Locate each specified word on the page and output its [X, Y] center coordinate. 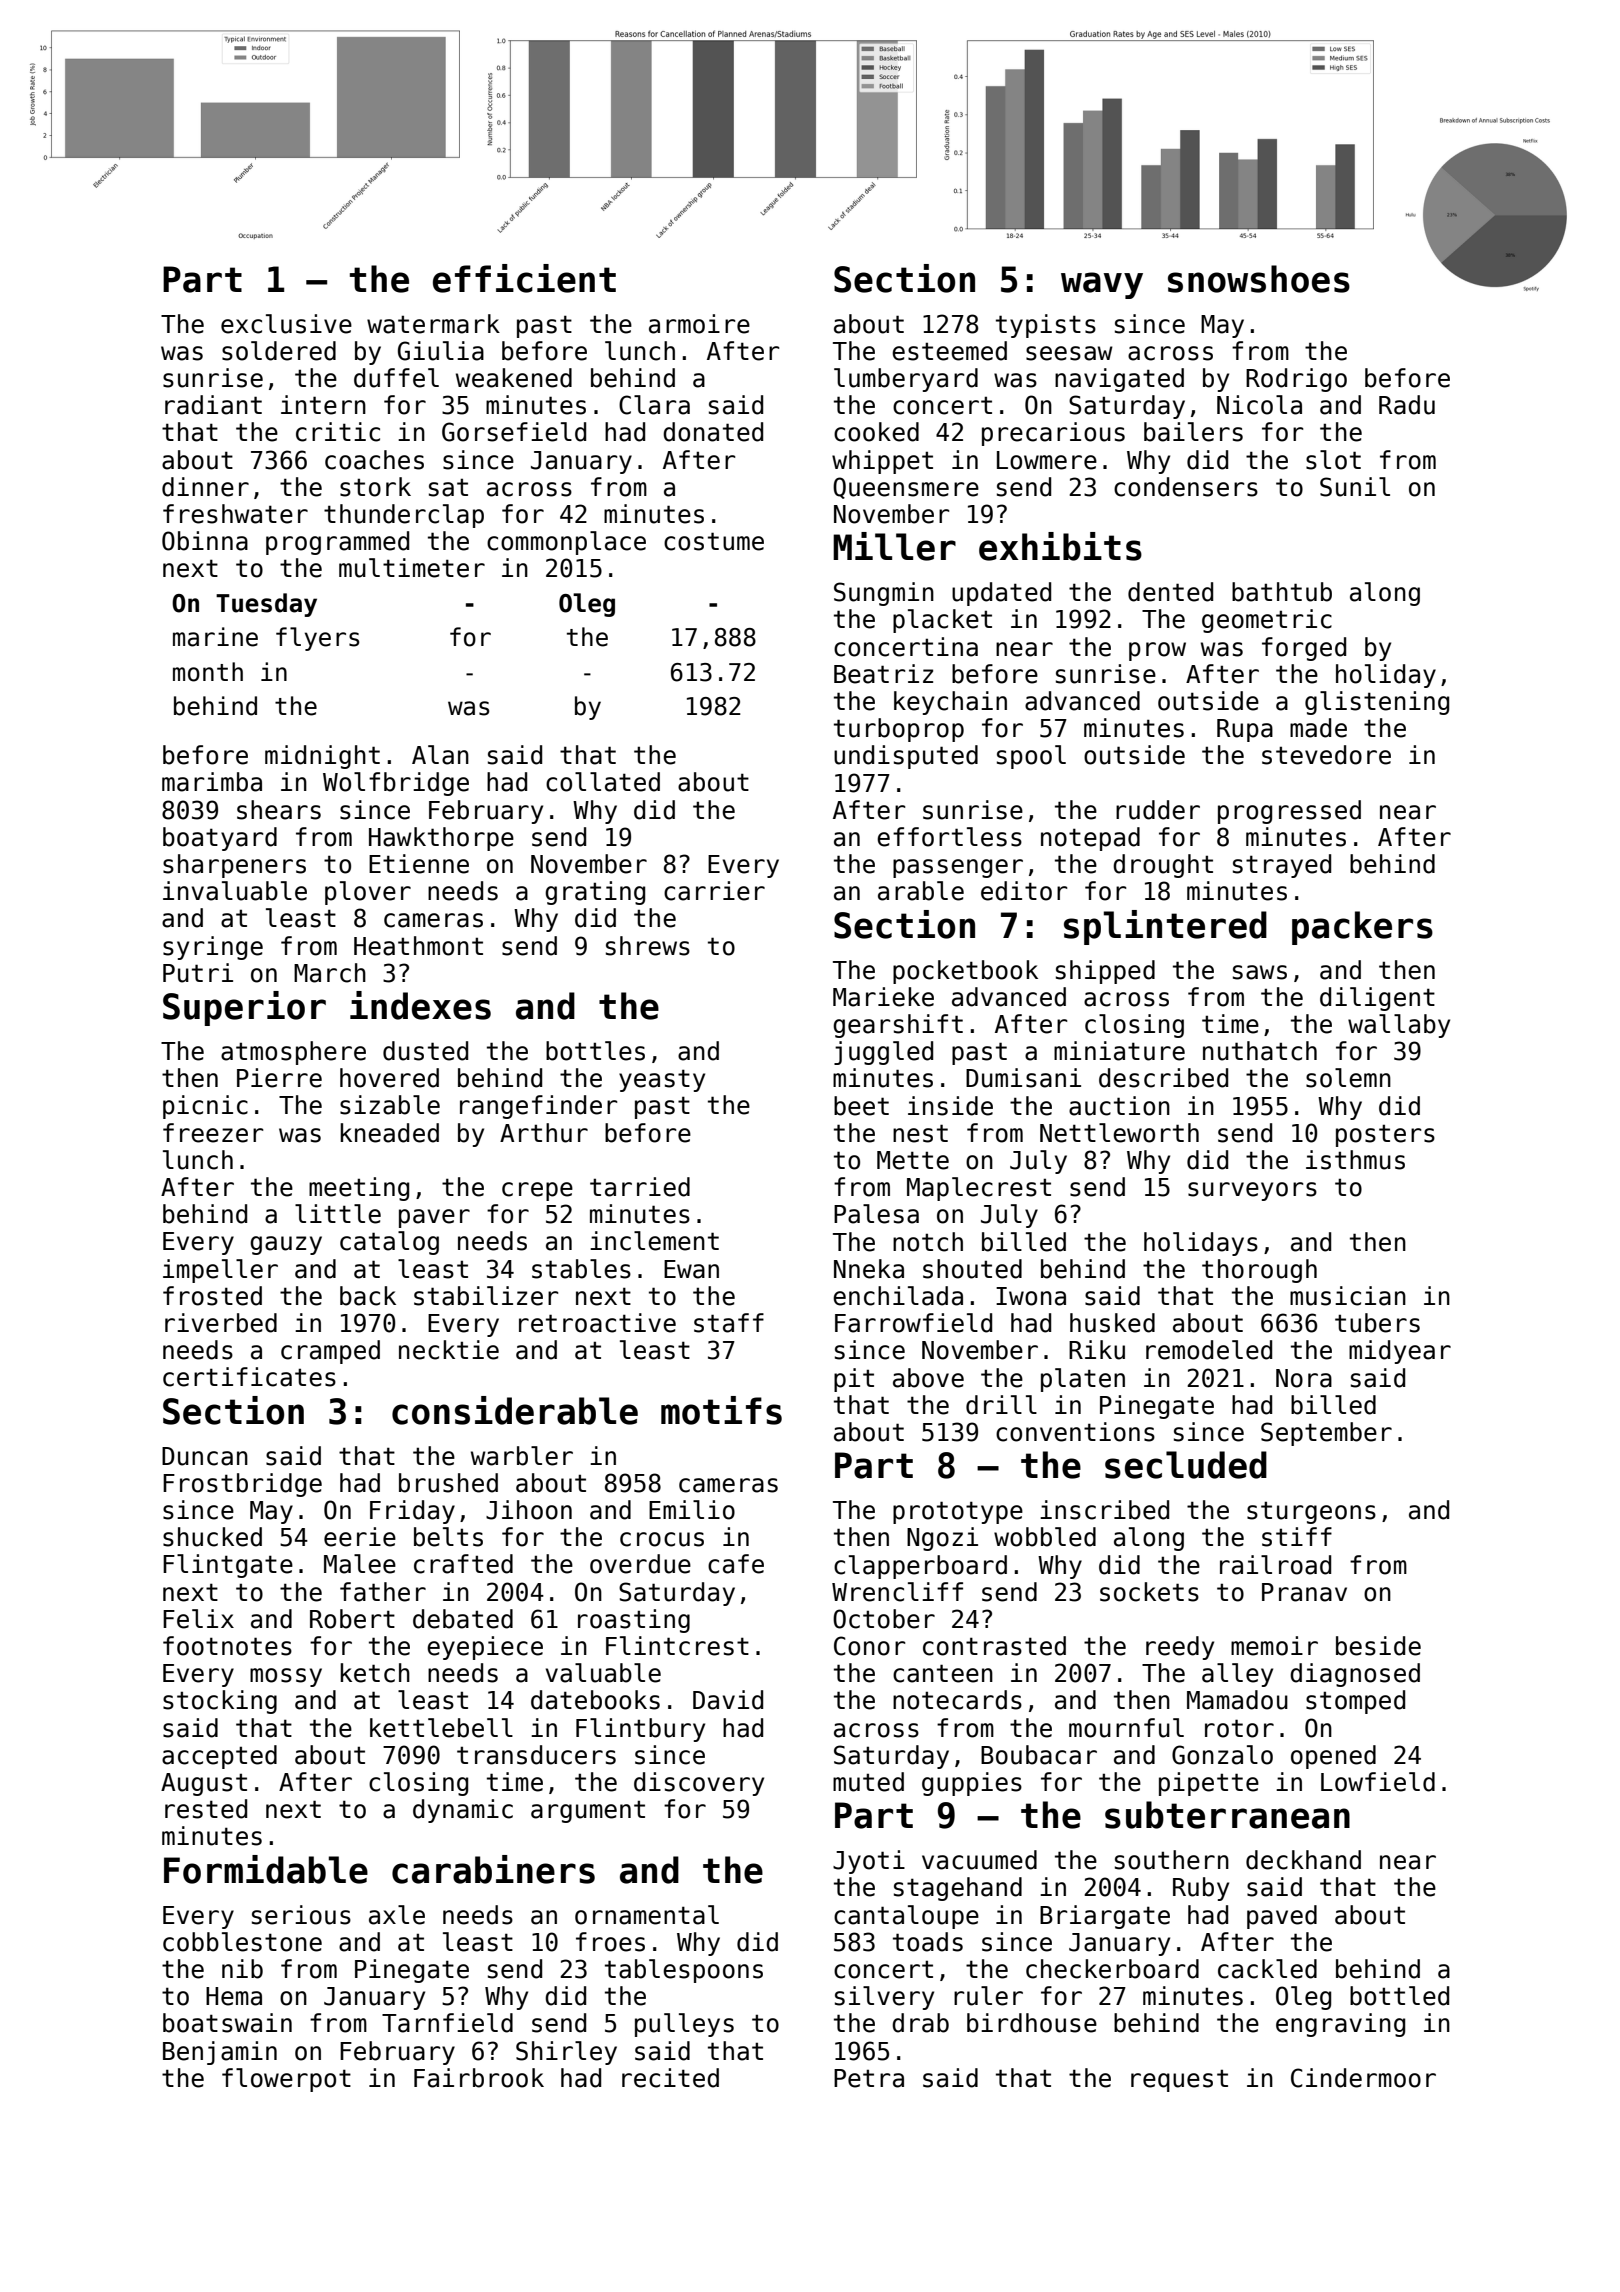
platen [1083, 1380]
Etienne [419, 864]
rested [206, 1809]
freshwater [235, 514]
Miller [894, 546]
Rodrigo [1296, 380]
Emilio [692, 1510]
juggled [883, 1053]
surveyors [1252, 1191]
